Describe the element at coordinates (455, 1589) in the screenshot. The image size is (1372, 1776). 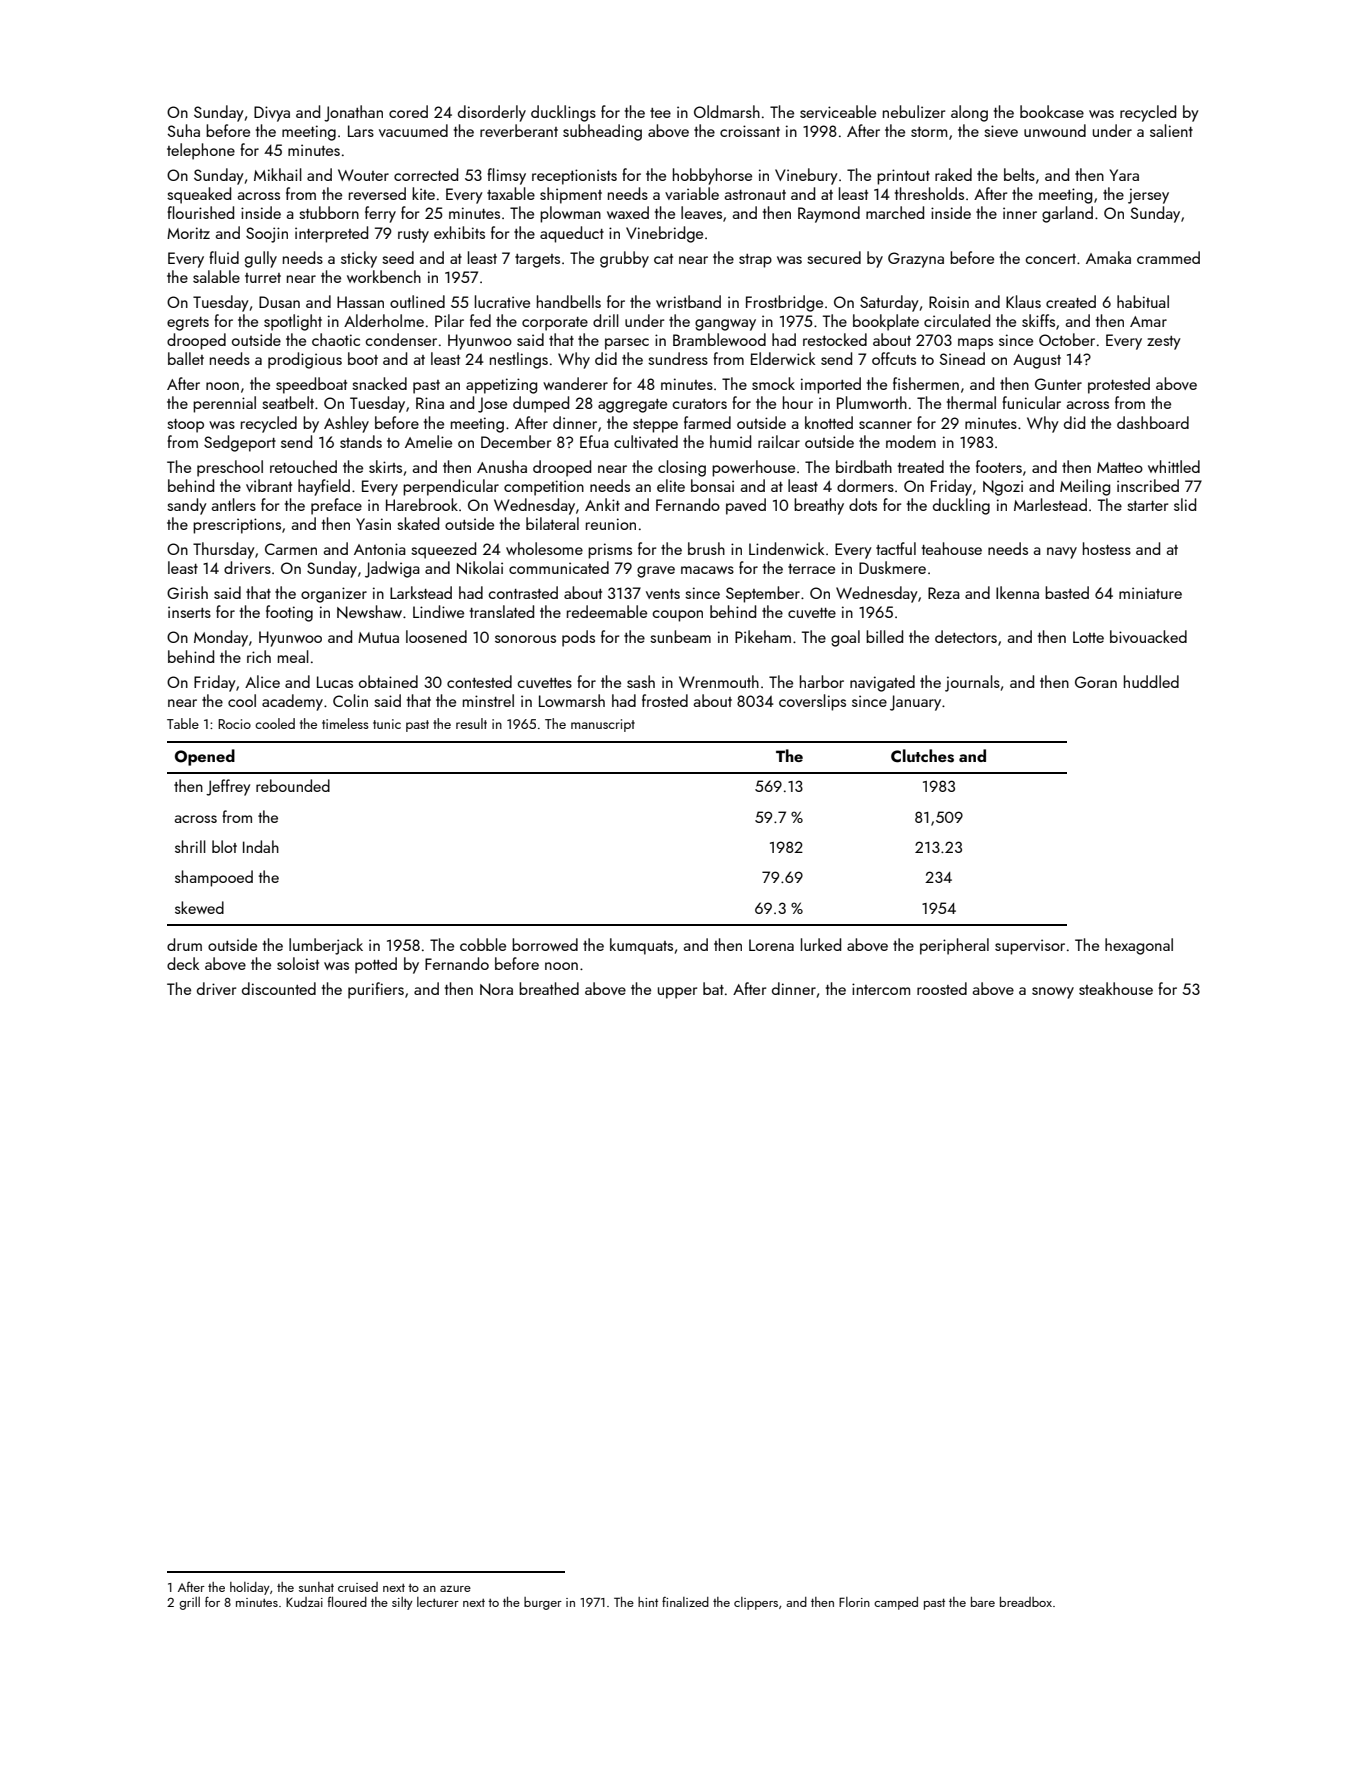
I see `azure` at that location.
